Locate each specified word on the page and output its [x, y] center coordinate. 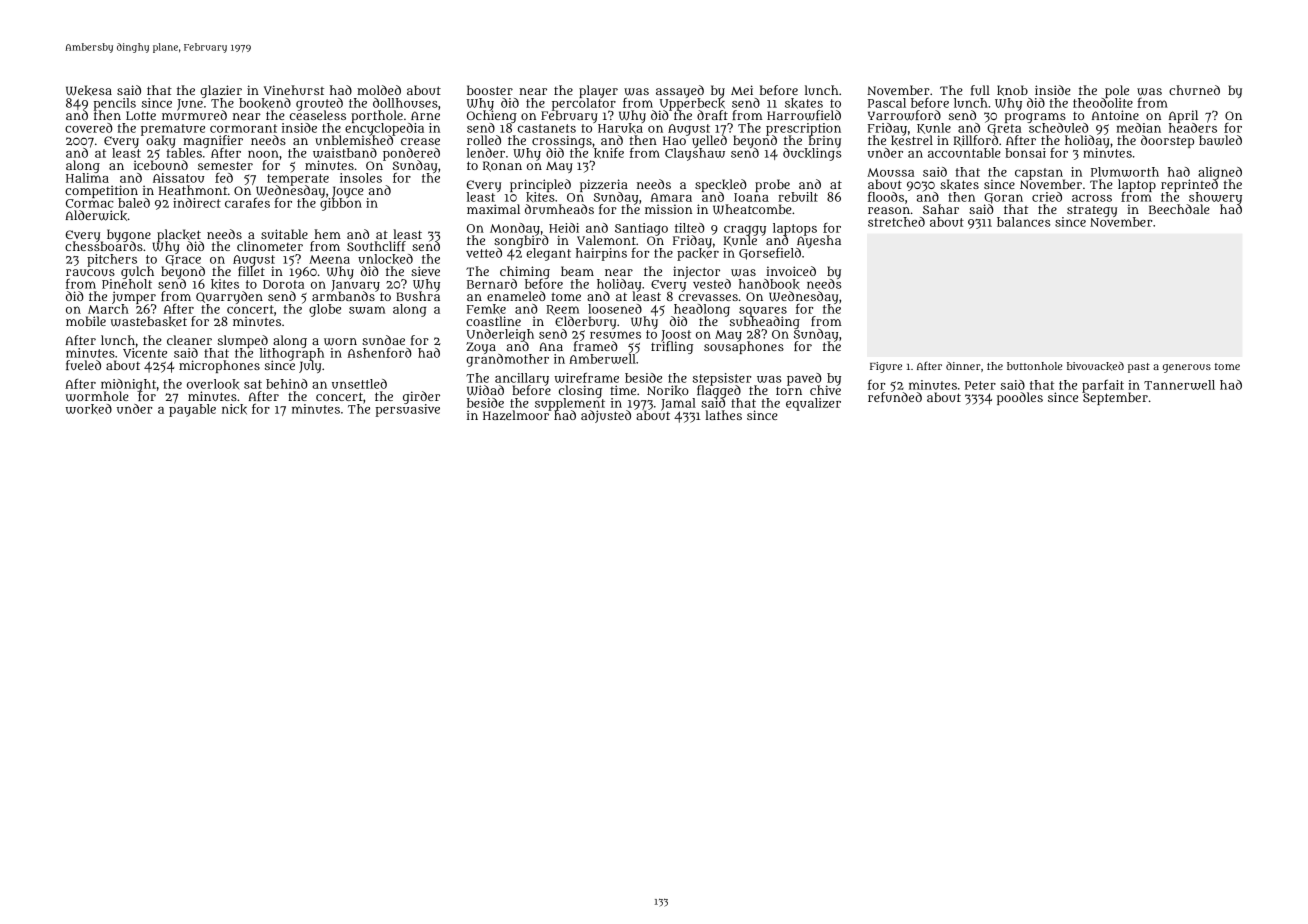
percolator [584, 104]
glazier [221, 91]
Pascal [887, 103]
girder [421, 397]
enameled [516, 296]
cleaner [189, 340]
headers [1193, 128]
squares [763, 312]
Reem [562, 310]
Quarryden [229, 297]
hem [327, 234]
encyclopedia [384, 129]
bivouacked [1095, 366]
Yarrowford [904, 115]
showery [1215, 198]
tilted [690, 228]
